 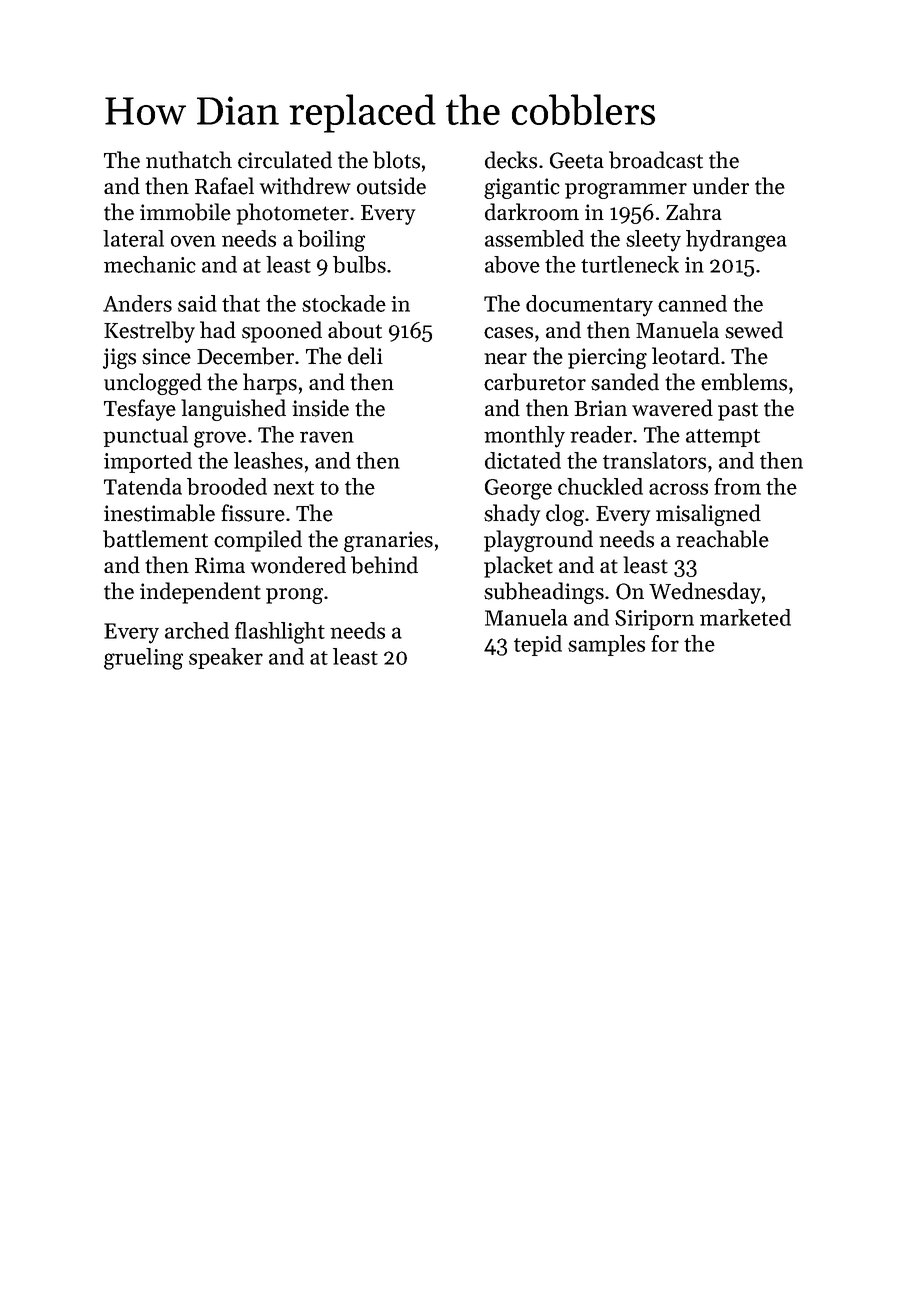 What do you see at coordinates (678, 489) in the document?
I see `across` at bounding box center [678, 489].
